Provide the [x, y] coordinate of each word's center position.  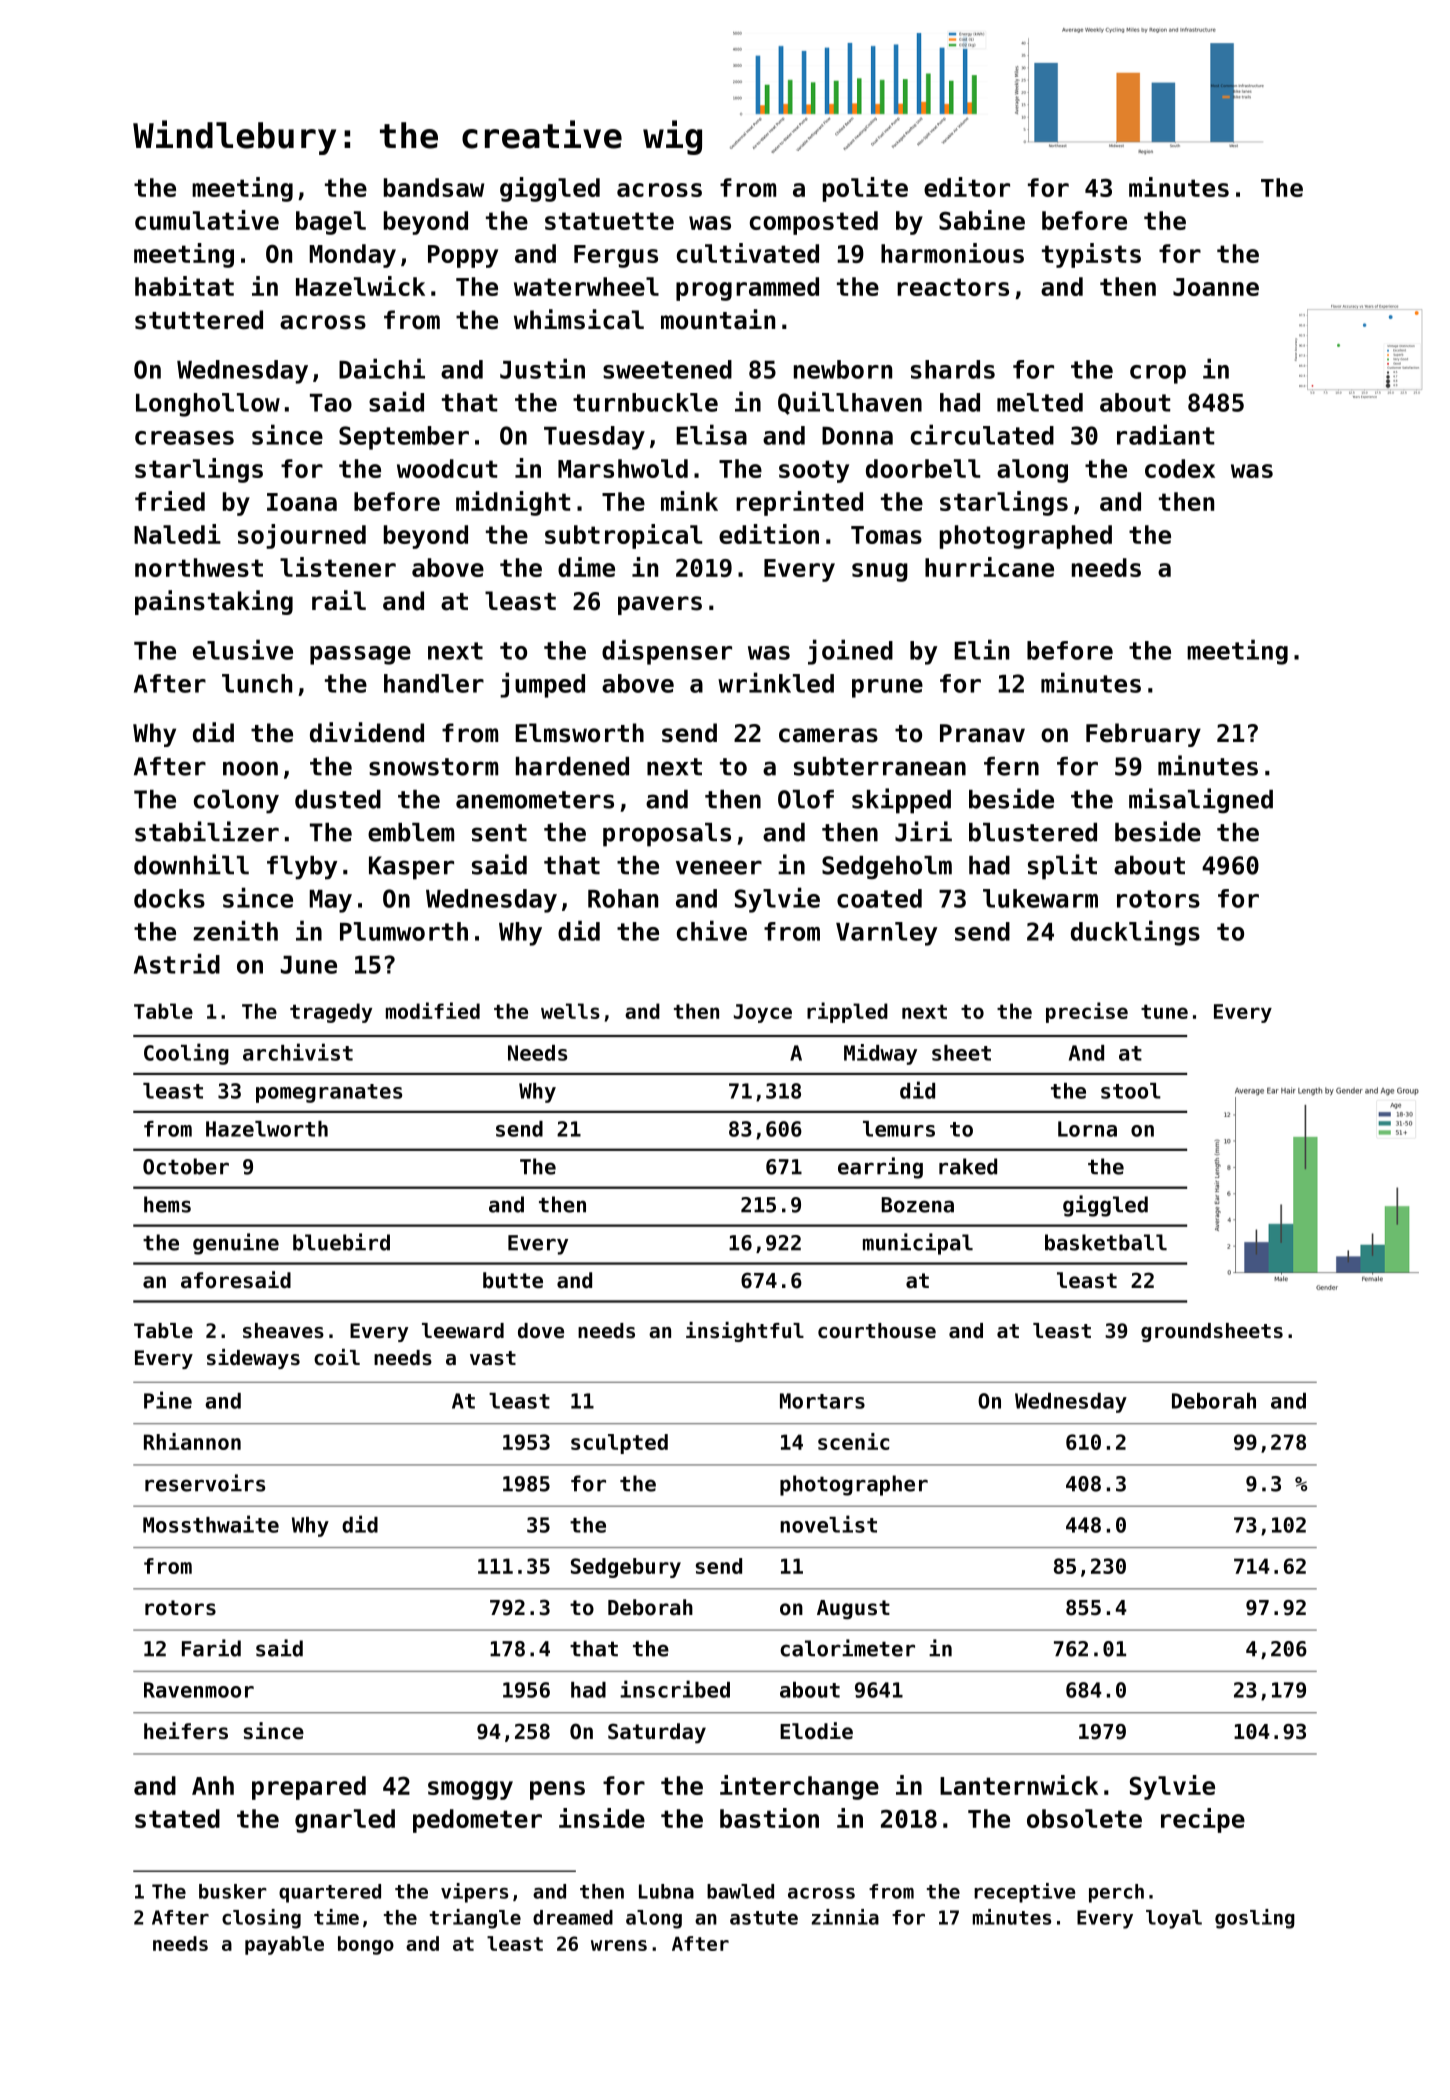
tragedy [331, 1013]
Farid [211, 1648]
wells [570, 1011]
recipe [1203, 1820]
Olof [806, 799]
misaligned [1201, 801]
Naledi [177, 534]
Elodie [816, 1731]
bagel [331, 223]
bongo [366, 1945]
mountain [718, 319]
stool [1131, 1091]
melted [1040, 402]
